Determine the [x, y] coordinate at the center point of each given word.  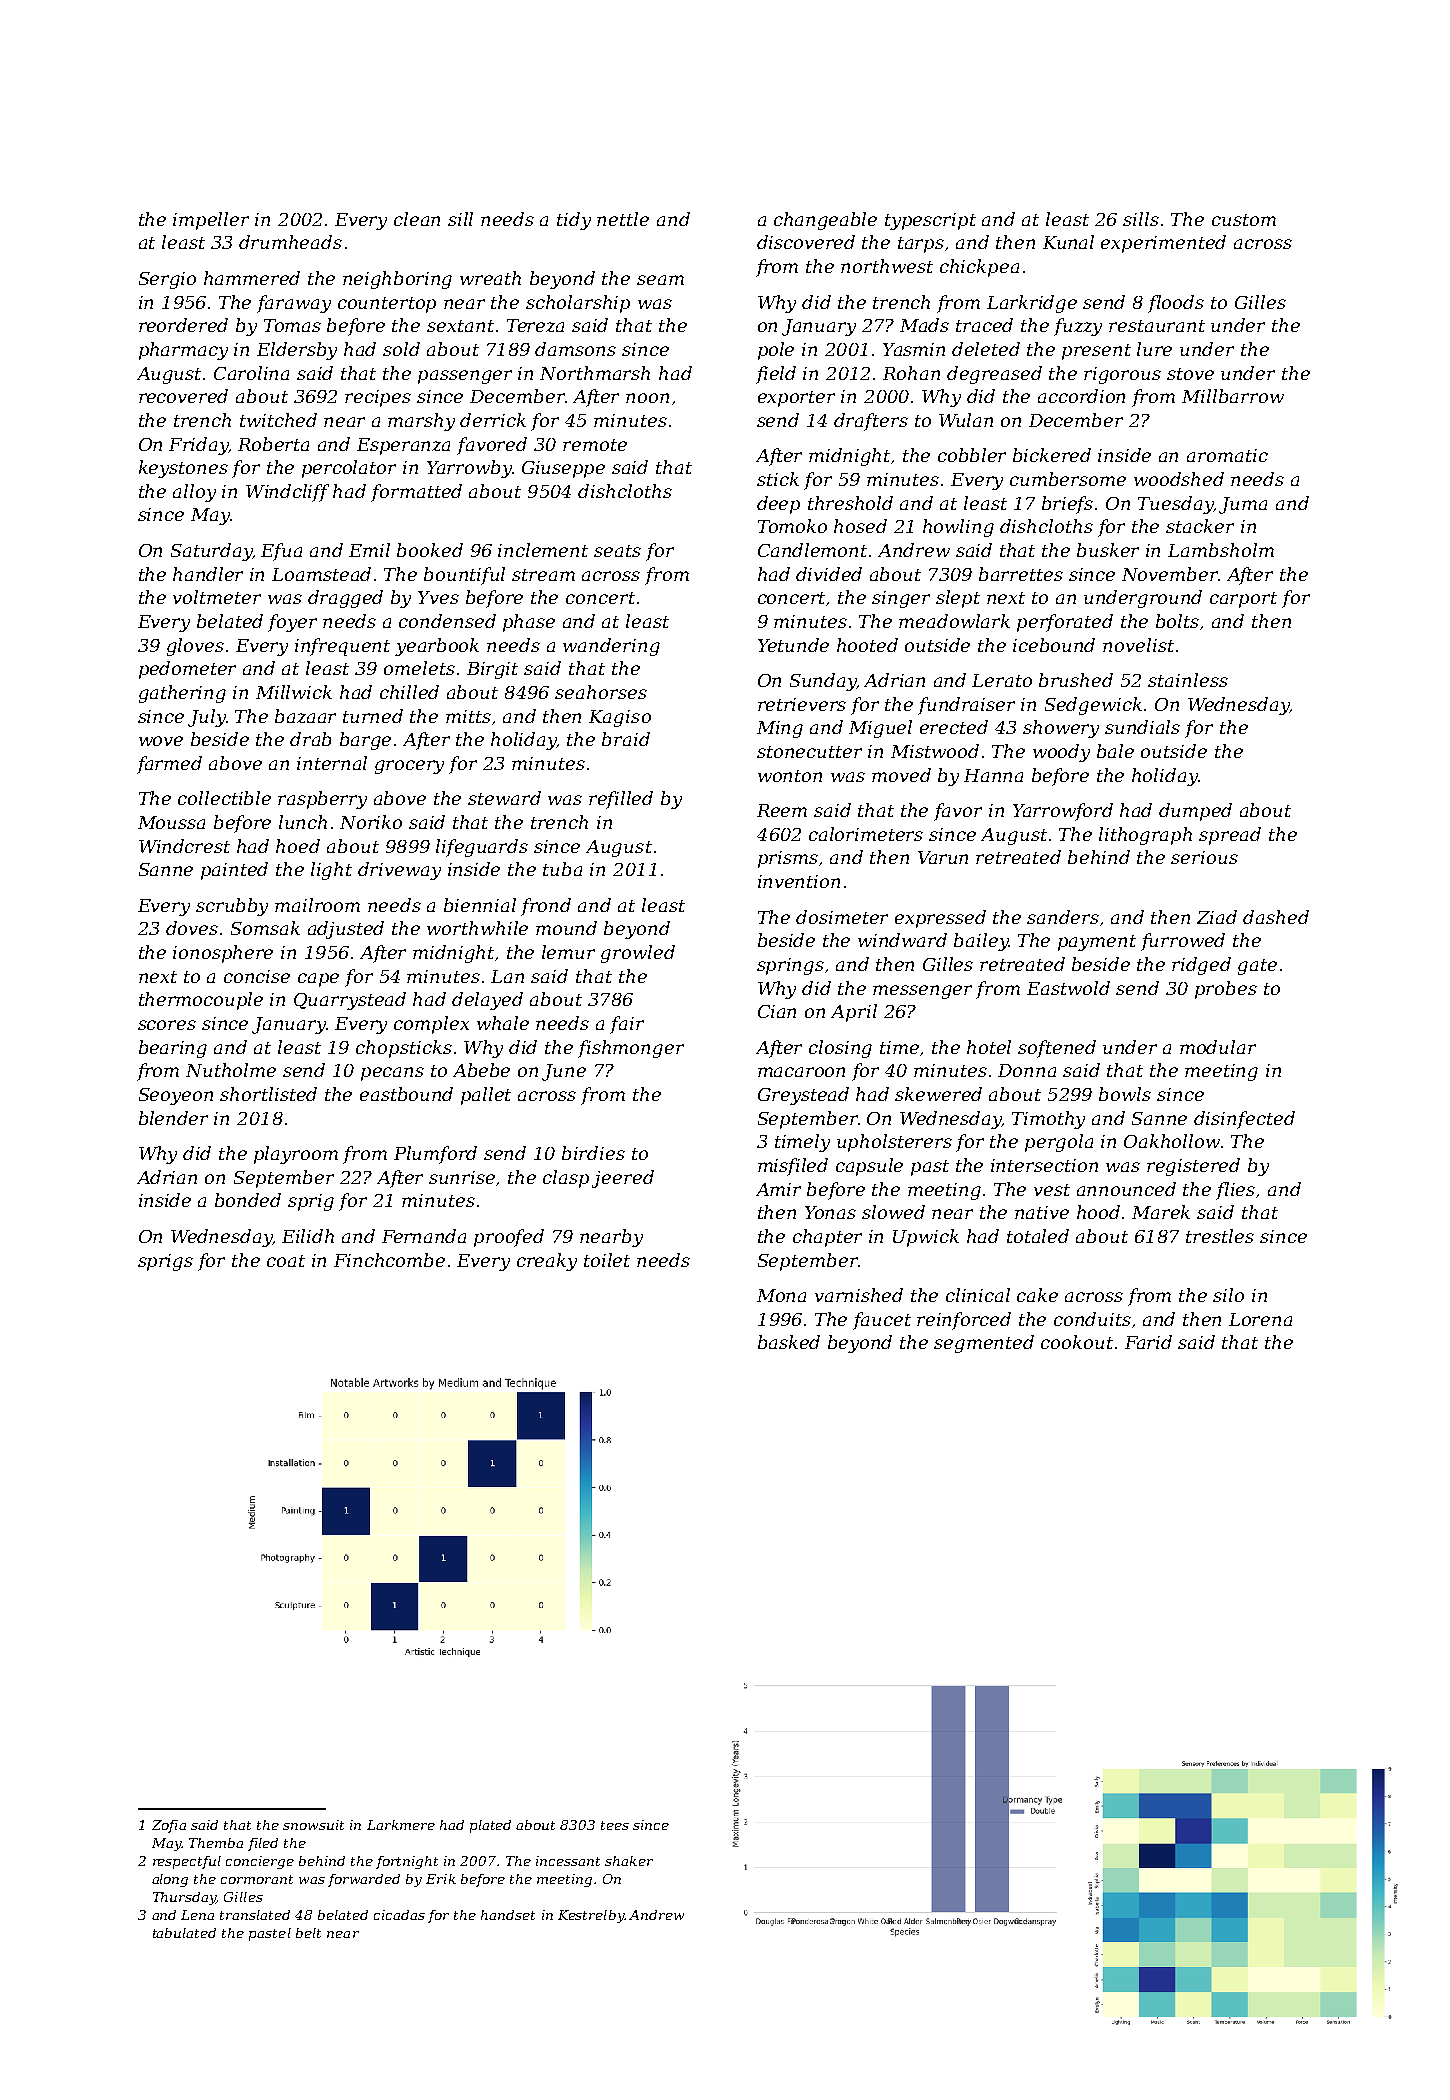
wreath [490, 278]
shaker [629, 1861]
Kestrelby [591, 1916]
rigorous [1122, 375]
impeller [211, 221]
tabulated [184, 1933]
